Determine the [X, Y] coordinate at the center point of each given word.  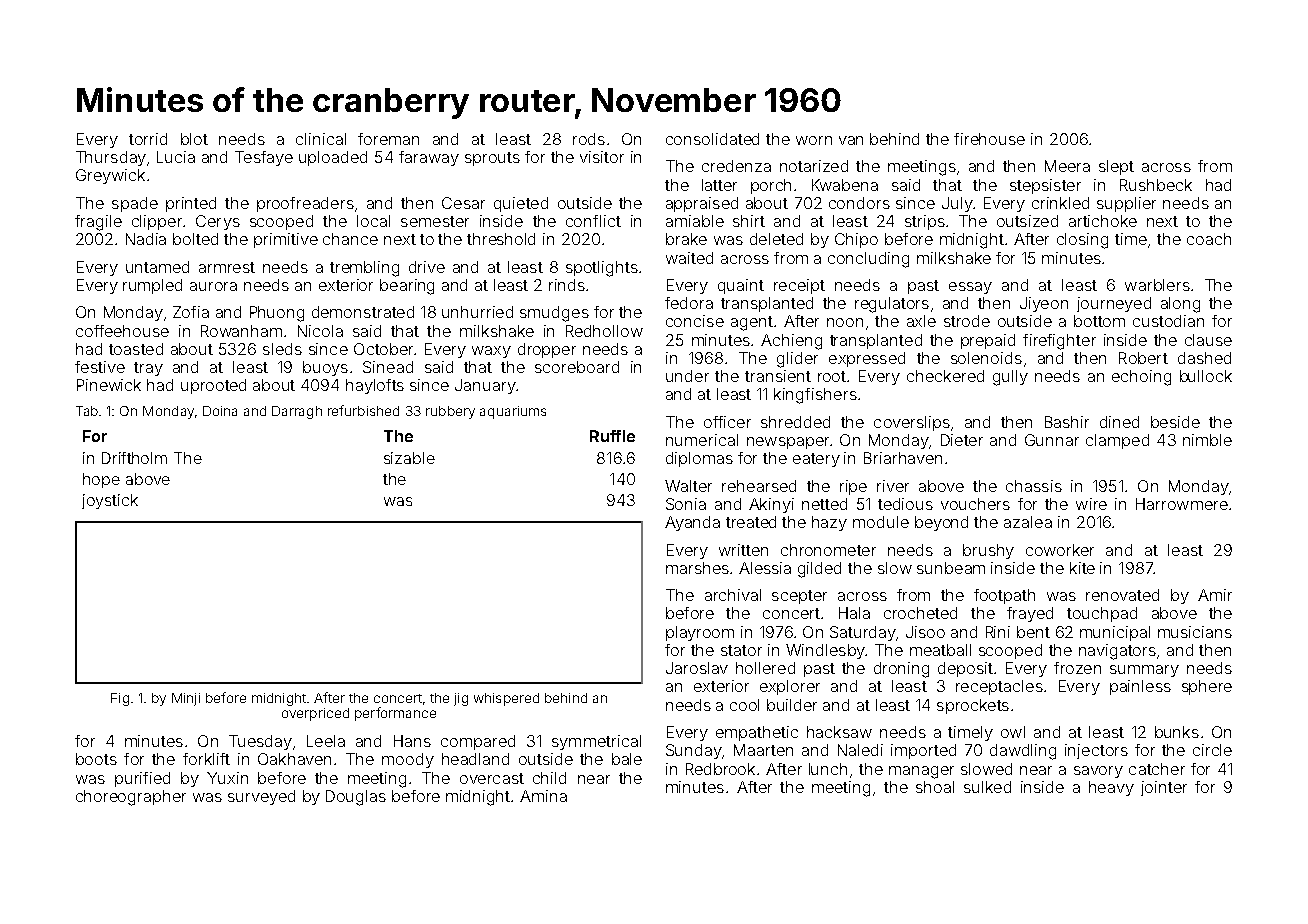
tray [148, 369]
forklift [206, 759]
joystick [110, 501]
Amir [1215, 595]
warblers [1157, 285]
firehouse [989, 139]
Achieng [791, 342]
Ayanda [692, 523]
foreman [388, 139]
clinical [321, 139]
